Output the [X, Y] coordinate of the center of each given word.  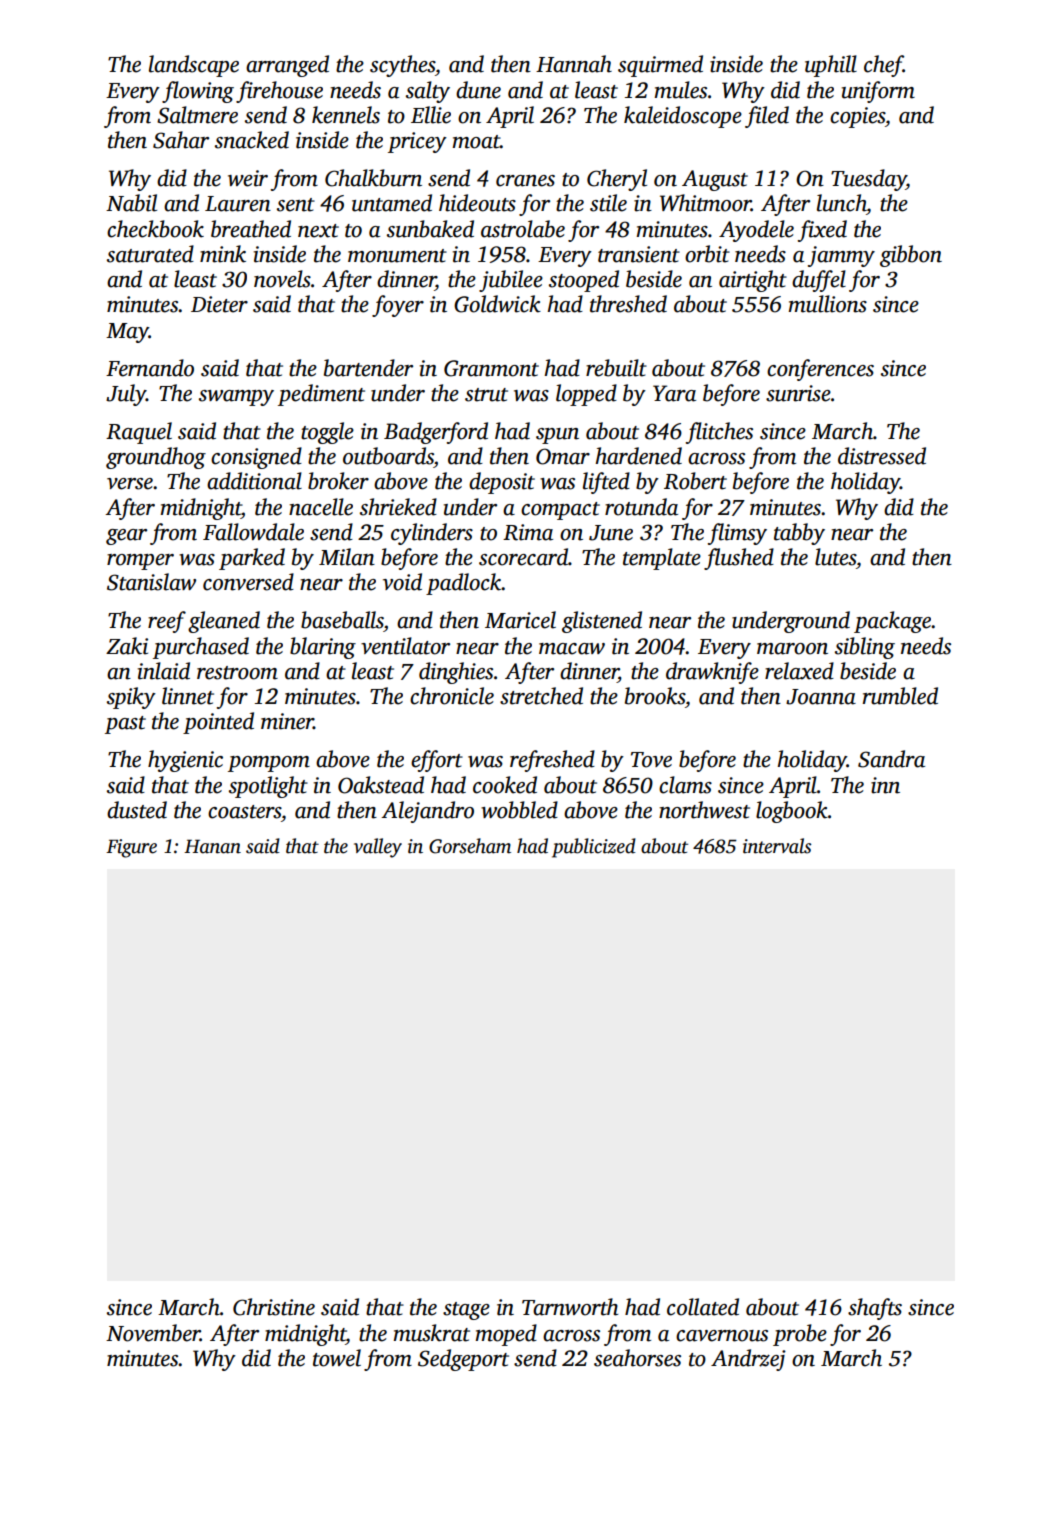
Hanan [212, 846]
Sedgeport [463, 1360]
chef [883, 66]
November [153, 1333]
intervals [777, 846]
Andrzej [748, 1360]
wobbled [519, 810]
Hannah [574, 64]
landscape [194, 66]
